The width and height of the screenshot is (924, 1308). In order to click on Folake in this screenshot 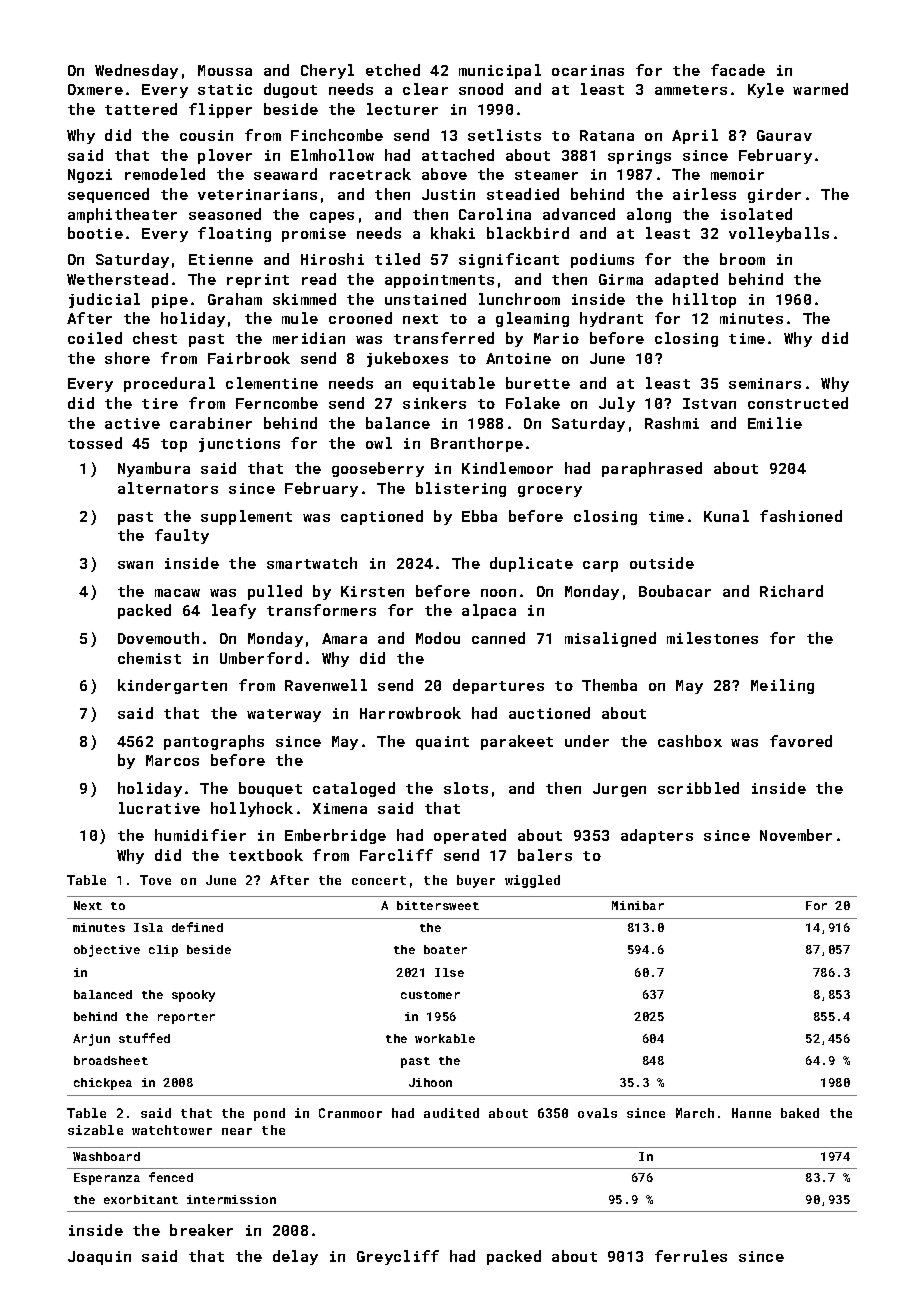, I will do `click(533, 403)`.
